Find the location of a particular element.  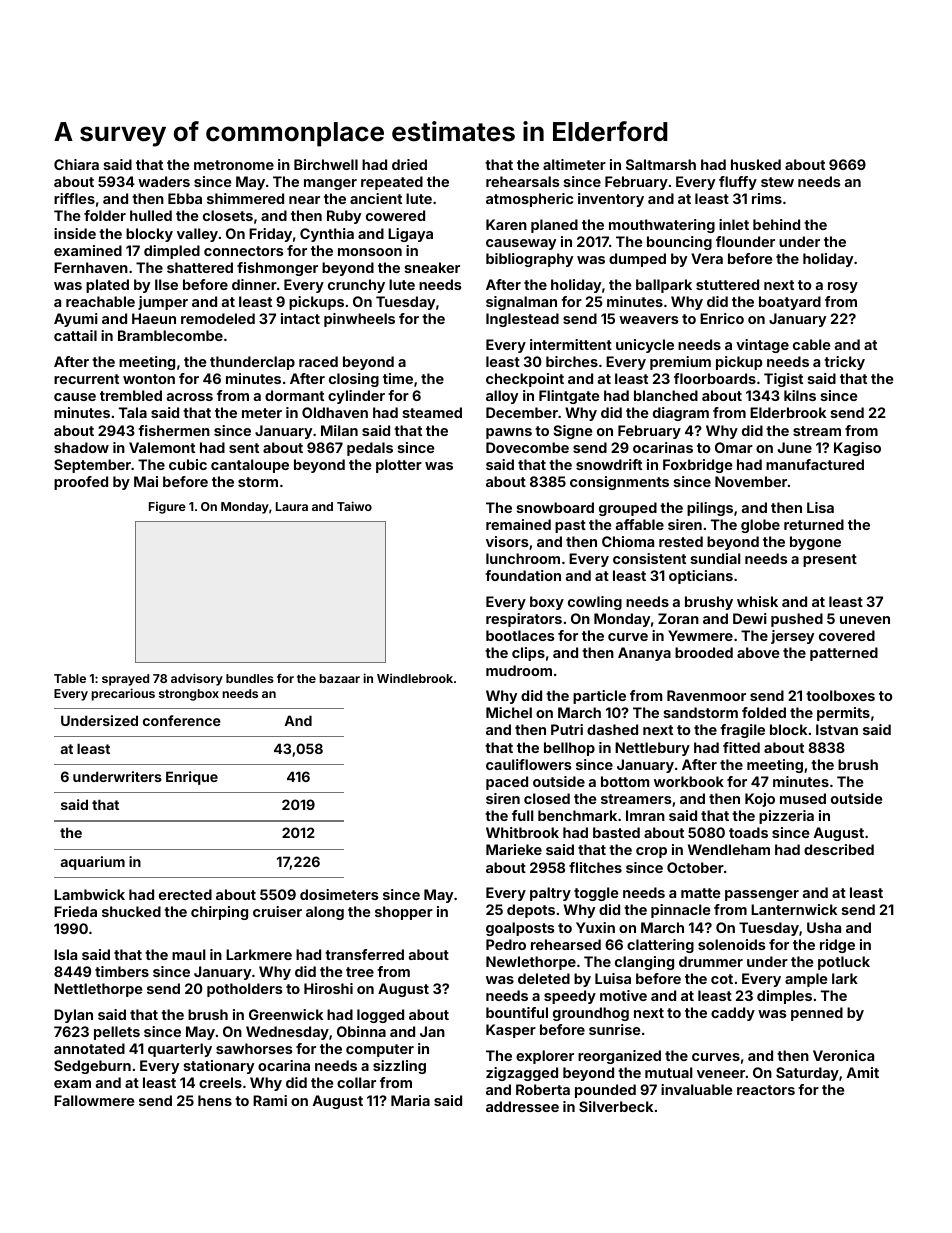

mudroom is located at coordinates (519, 670).
